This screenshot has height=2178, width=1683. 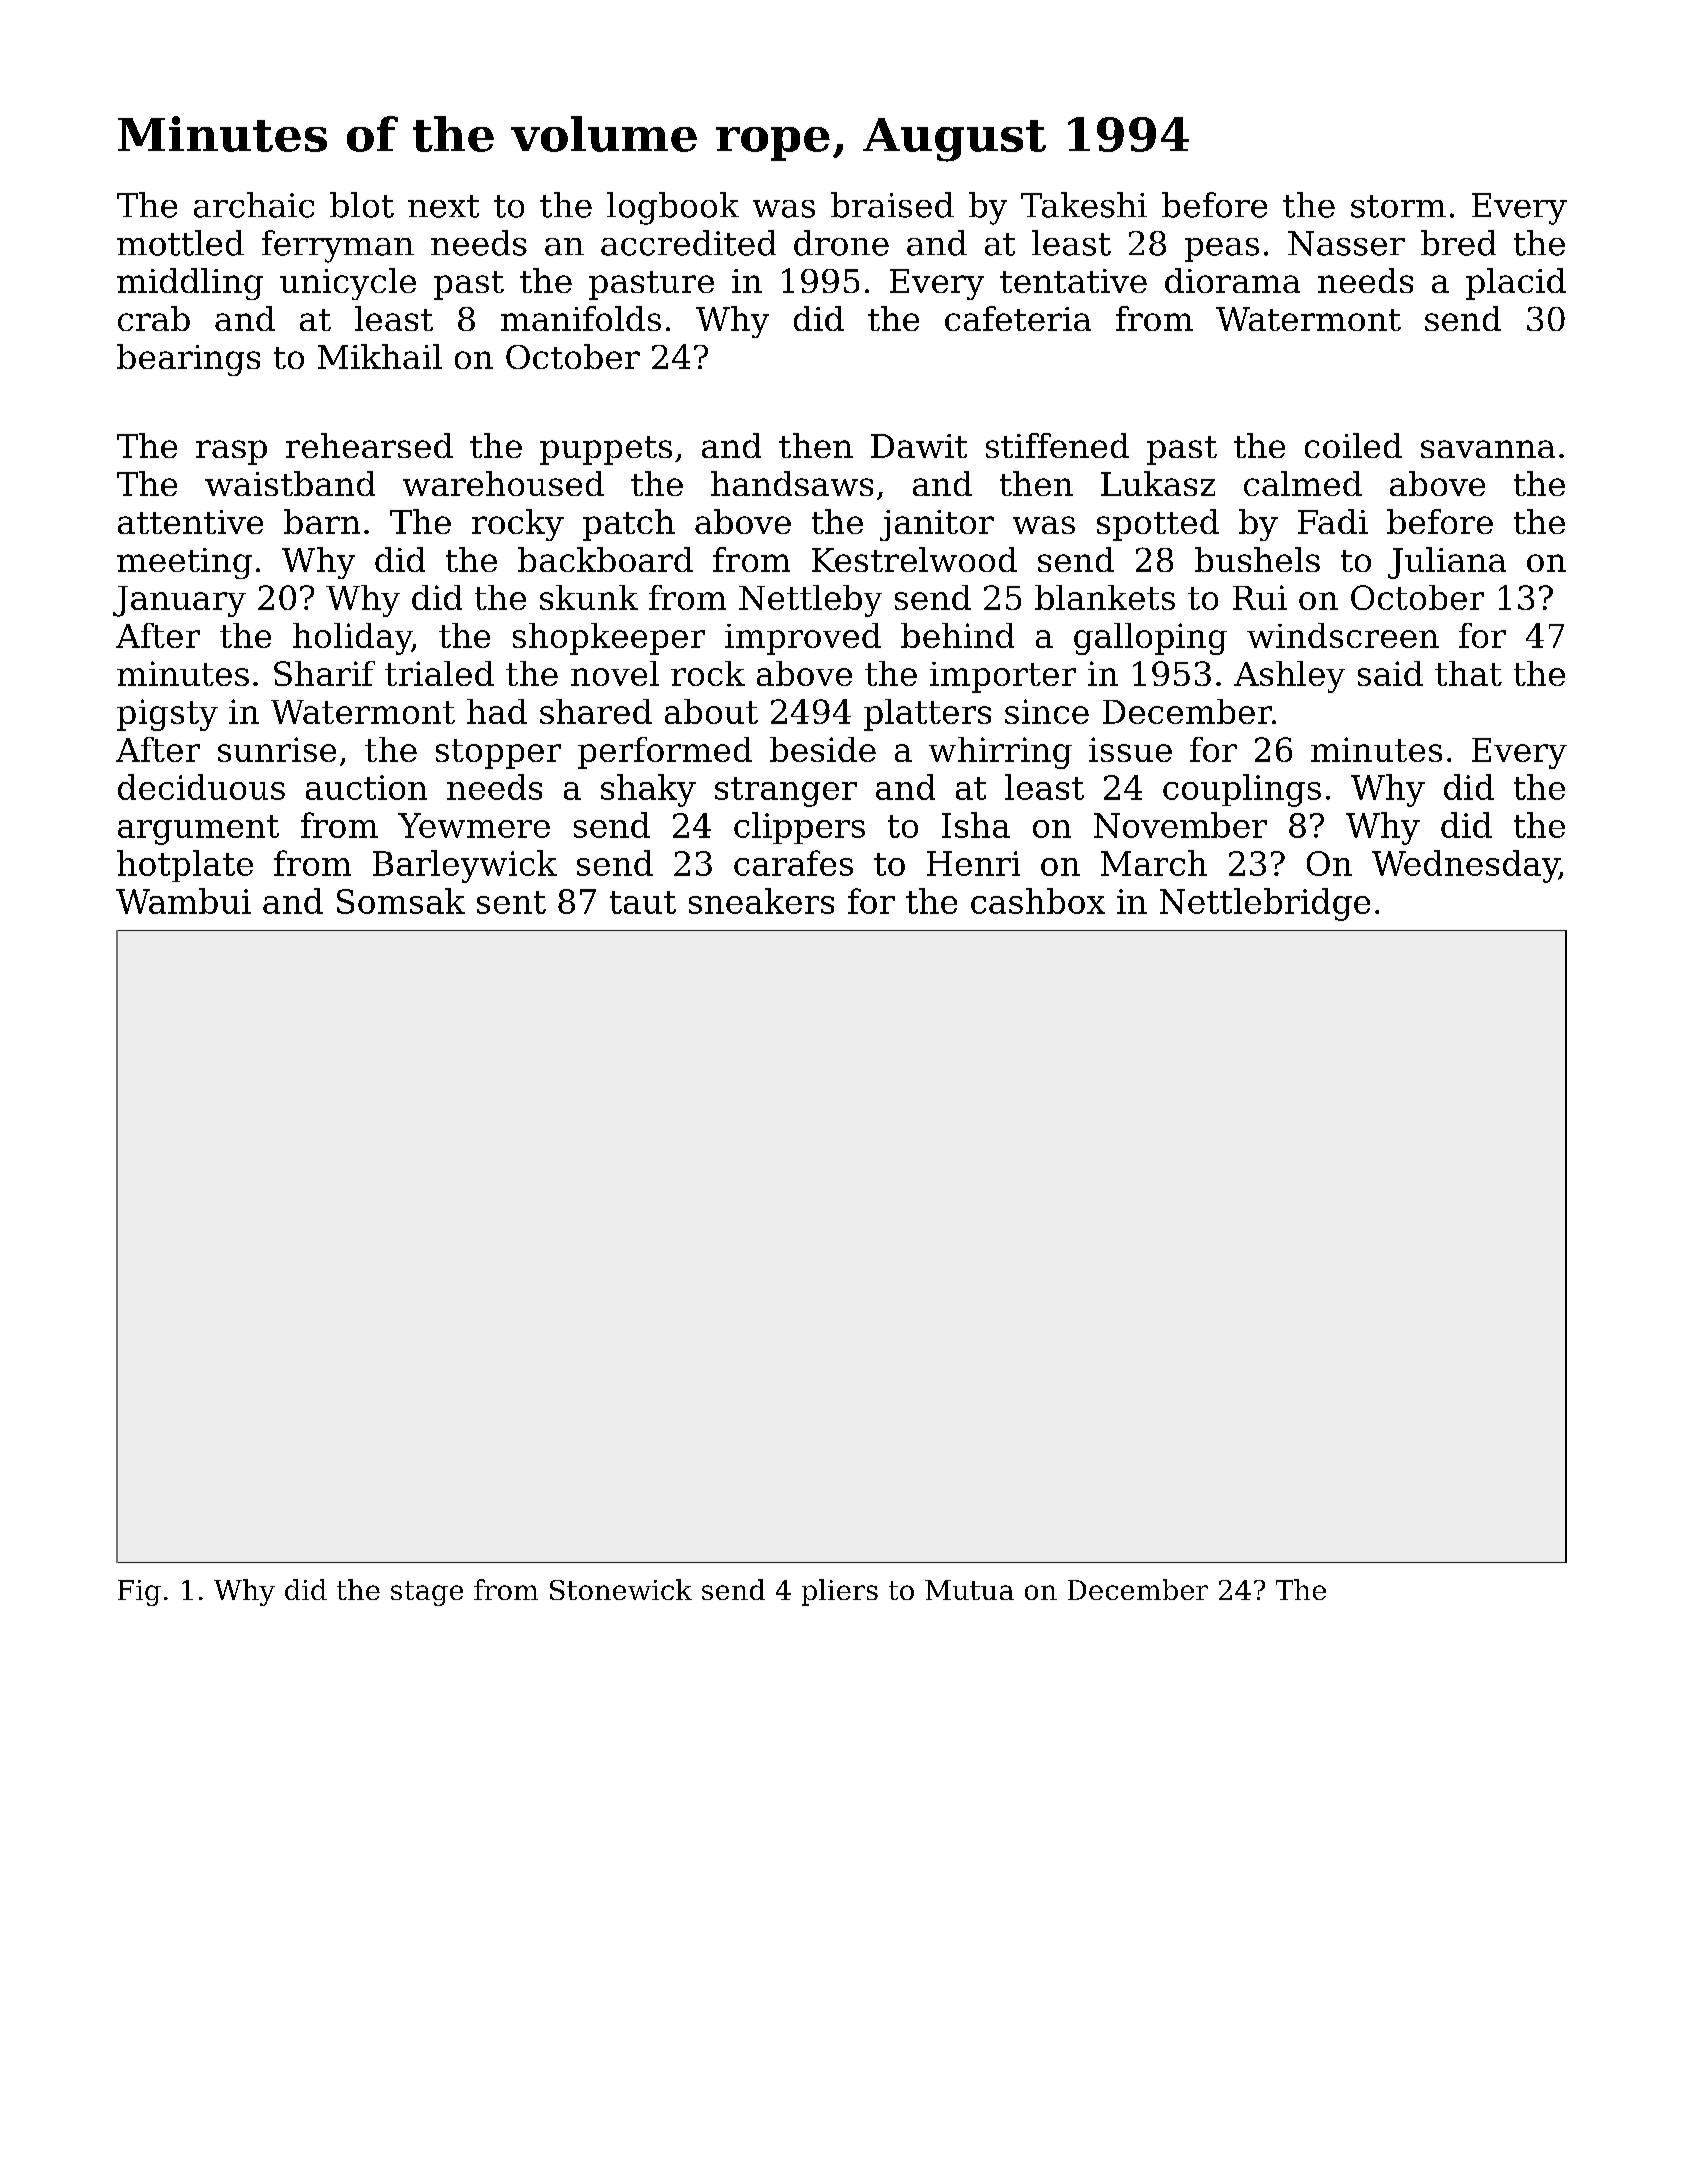 What do you see at coordinates (1468, 673) in the screenshot?
I see `that` at bounding box center [1468, 673].
